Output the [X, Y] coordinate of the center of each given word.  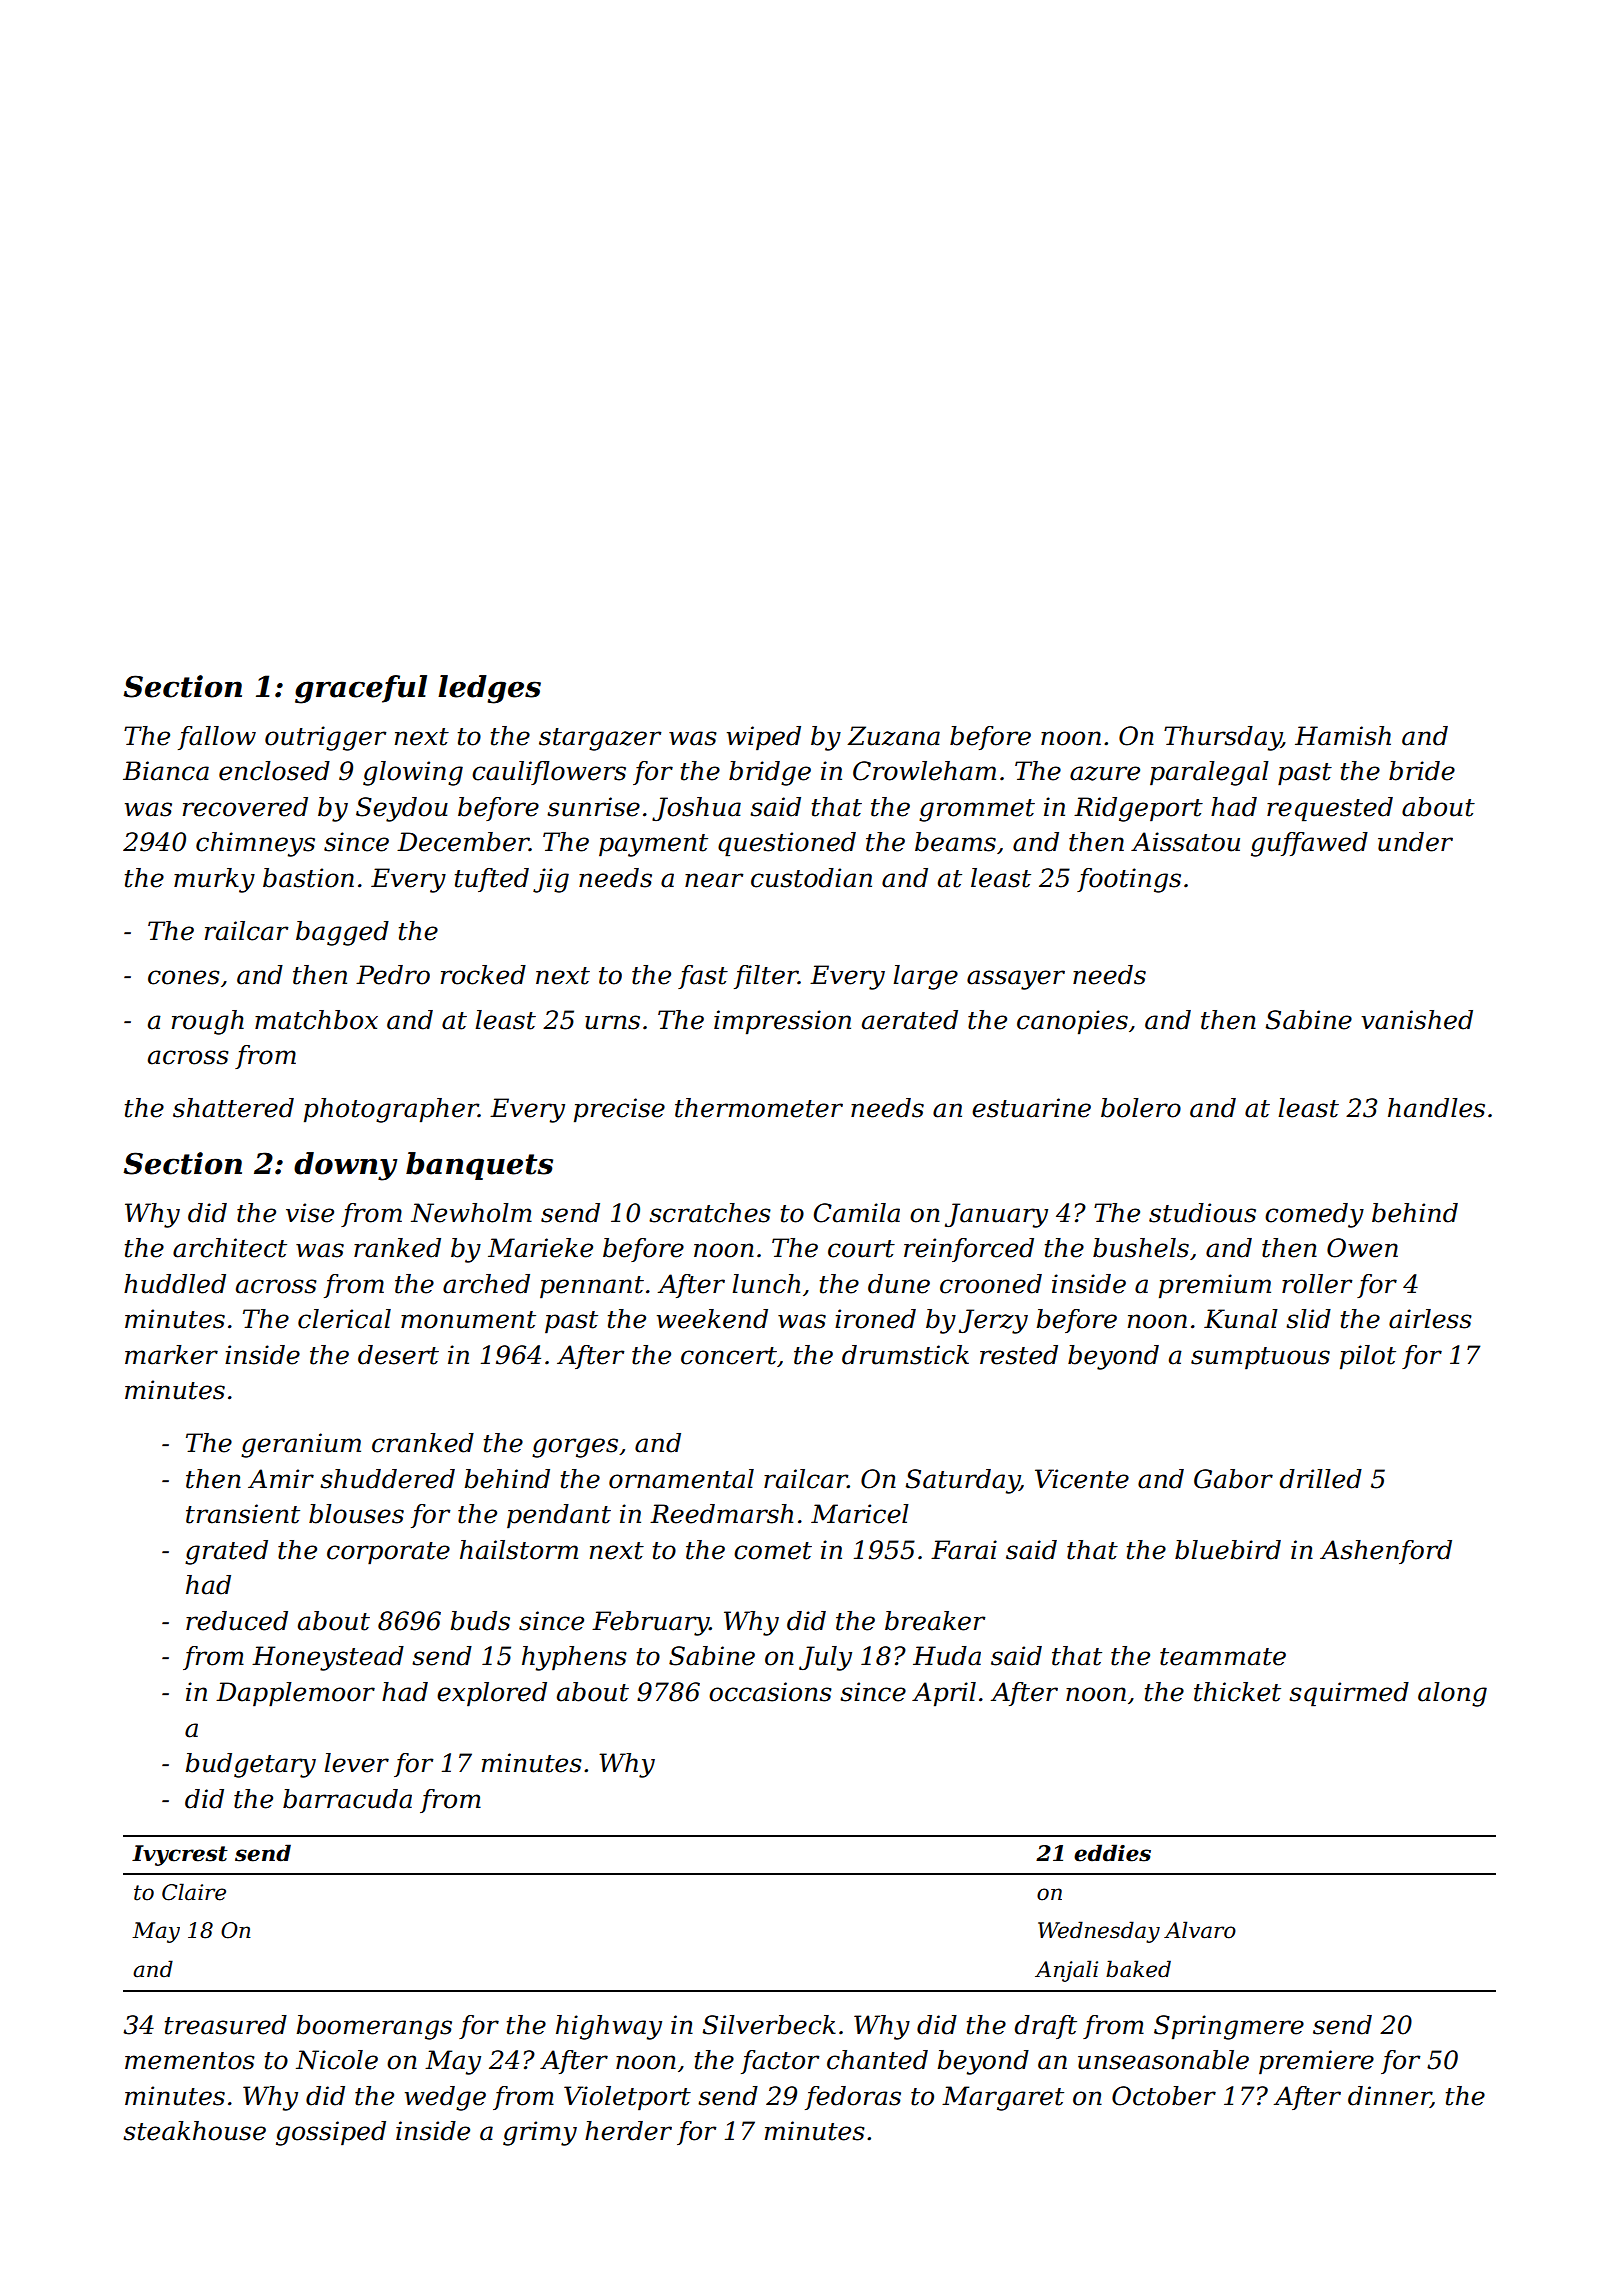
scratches [710, 1213]
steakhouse [194, 2131]
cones [184, 977]
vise [310, 1213]
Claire [194, 1892]
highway [609, 2027]
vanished [1417, 1020]
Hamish [1343, 736]
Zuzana [893, 736]
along [1452, 1694]
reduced [237, 1621]
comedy [1314, 1215]
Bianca [166, 771]
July [825, 1658]
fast [703, 977]
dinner [1389, 2097]
